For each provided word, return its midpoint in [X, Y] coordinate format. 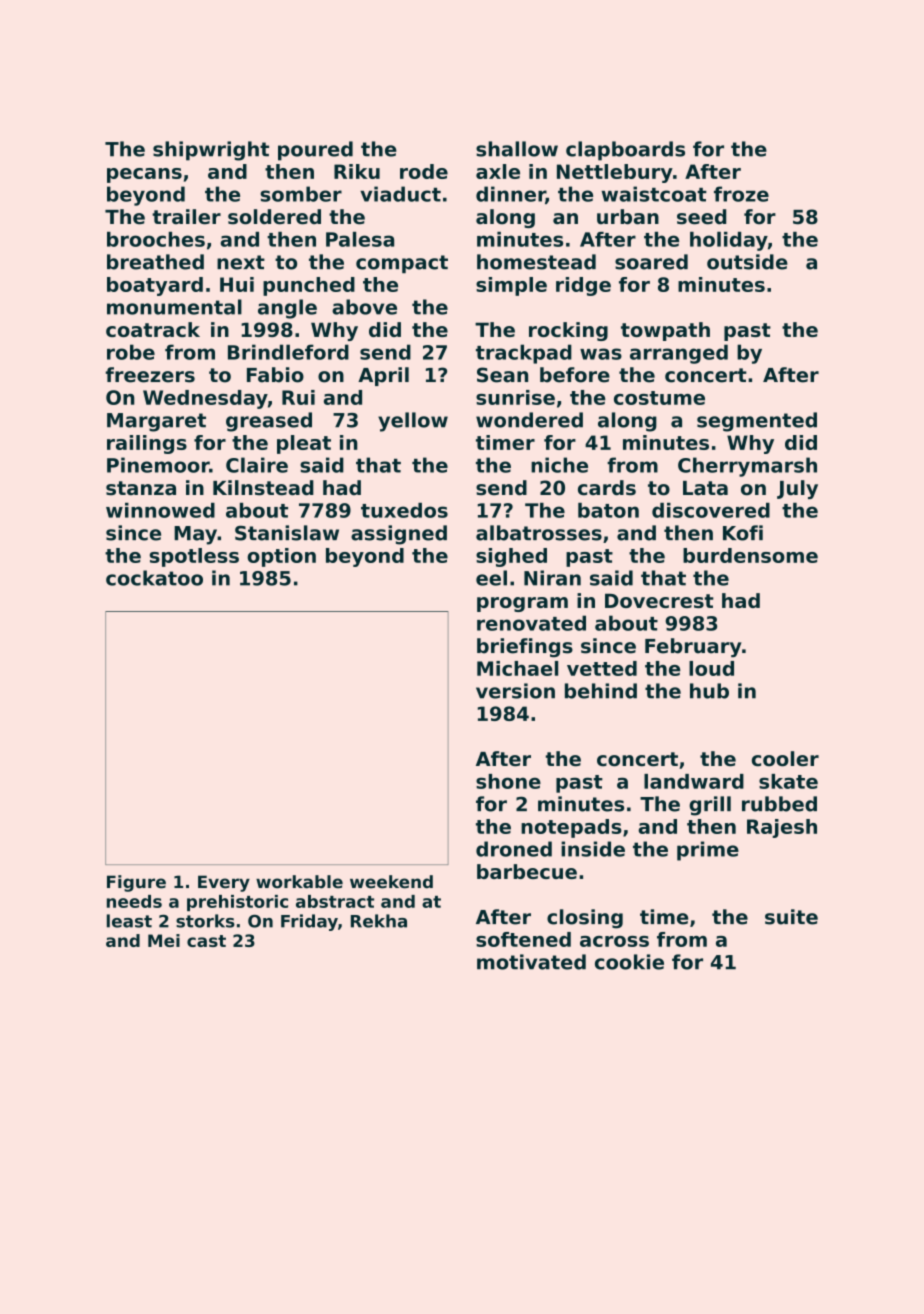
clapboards [625, 151]
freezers [150, 375]
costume [659, 398]
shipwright [211, 151]
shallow [517, 149]
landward [694, 781]
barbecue [527, 871]
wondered [529, 420]
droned [514, 849]
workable [299, 882]
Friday [309, 922]
